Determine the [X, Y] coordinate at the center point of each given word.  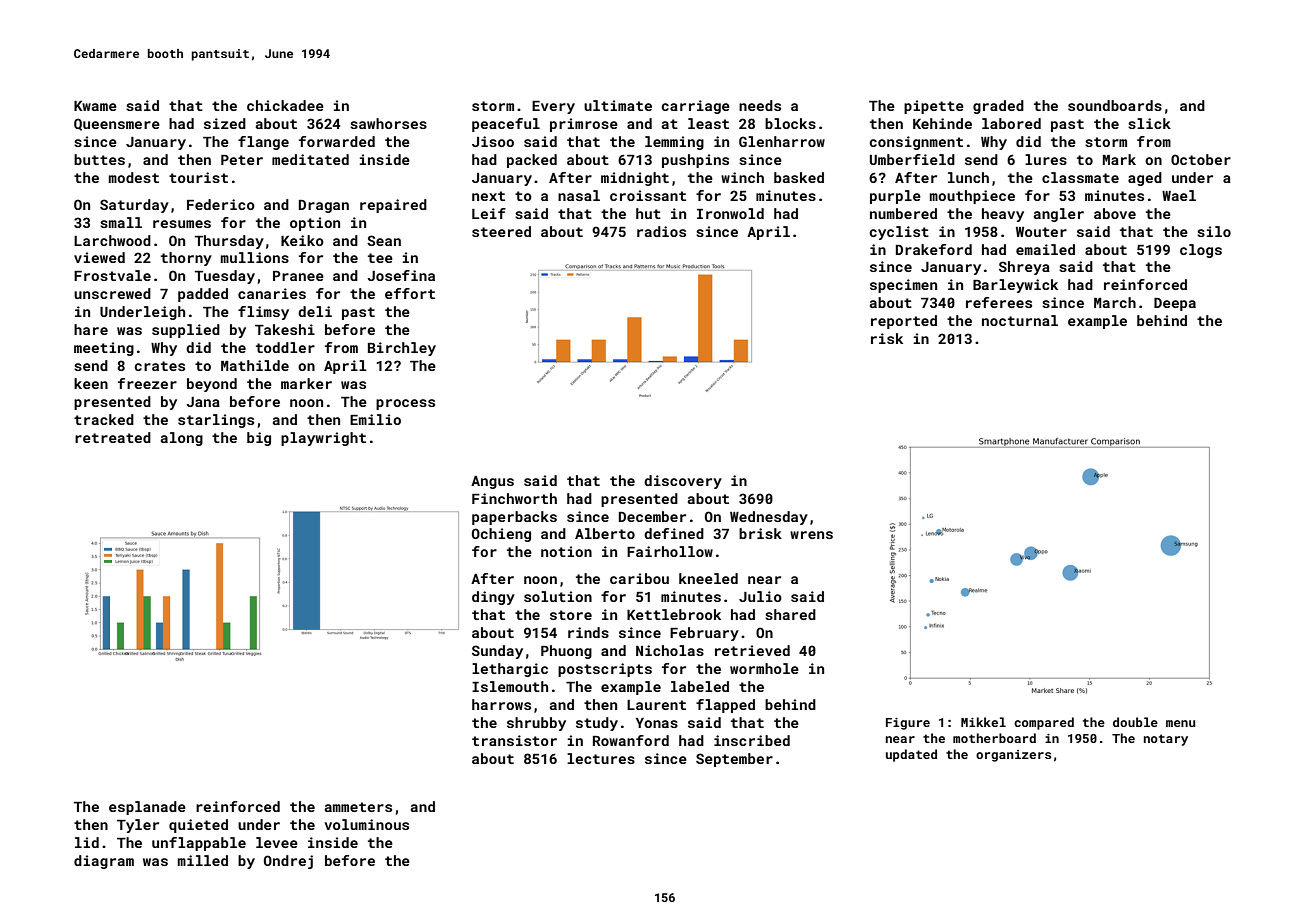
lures [1046, 159]
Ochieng [501, 535]
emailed [1045, 249]
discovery [683, 482]
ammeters [358, 807]
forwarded [337, 141]
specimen [903, 286]
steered [501, 231]
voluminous [366, 824]
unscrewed [112, 293]
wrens [811, 535]
